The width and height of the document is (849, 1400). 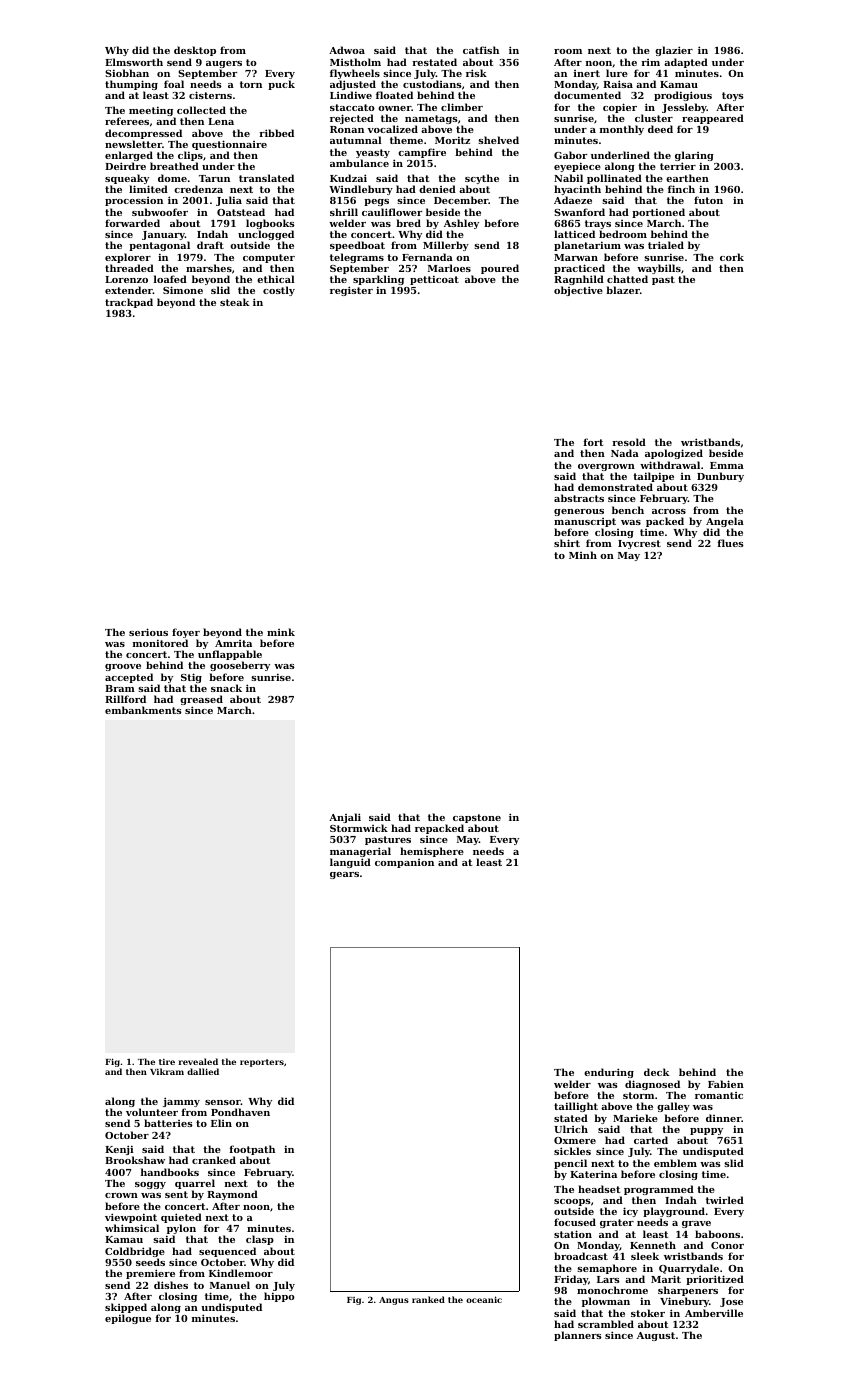 What do you see at coordinates (171, 1285) in the document?
I see `dishes` at bounding box center [171, 1285].
